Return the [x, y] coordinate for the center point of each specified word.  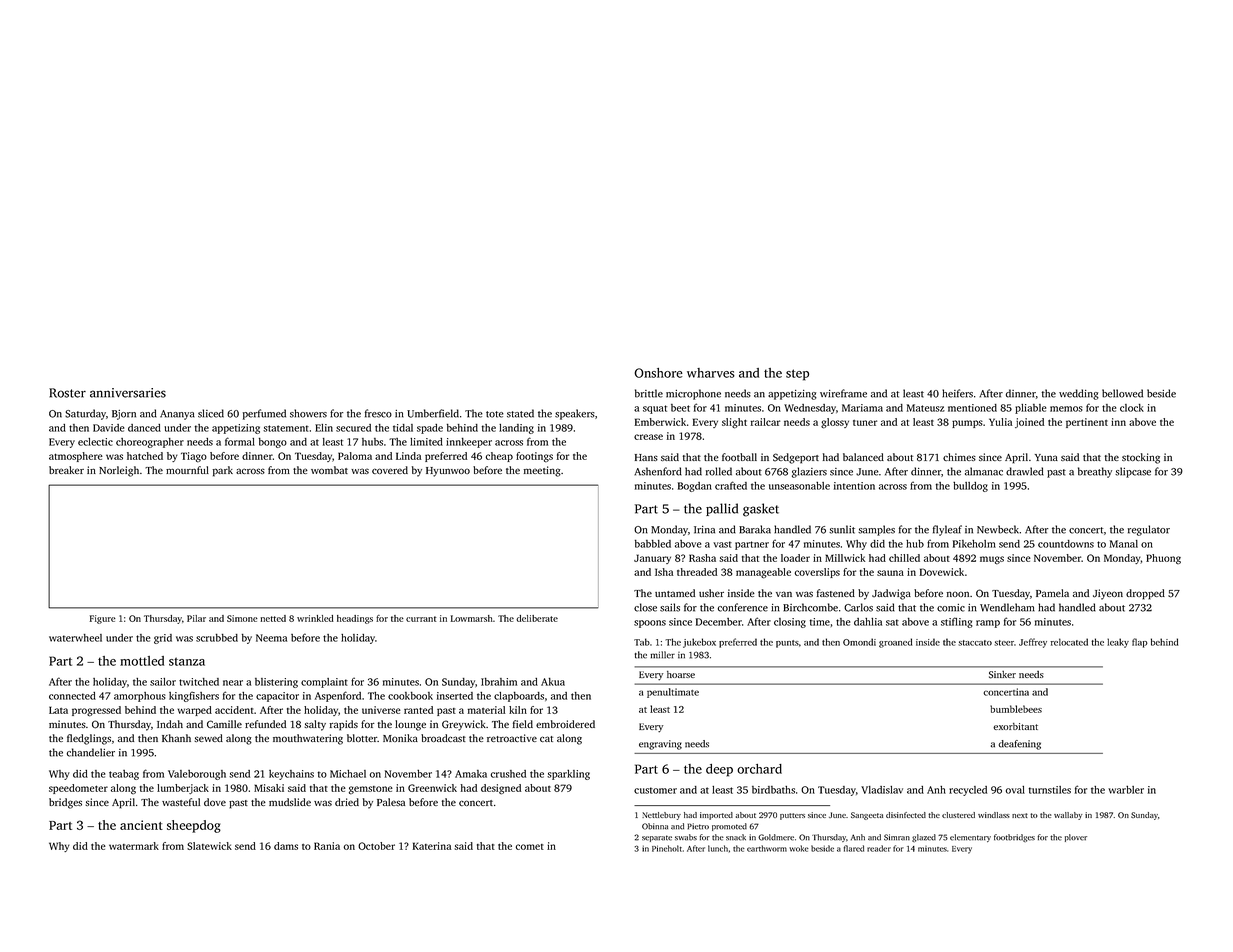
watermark [134, 846]
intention [854, 486]
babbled [653, 544]
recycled [968, 791]
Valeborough [197, 775]
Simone [242, 618]
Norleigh [119, 471]
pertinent [1087, 423]
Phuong [1163, 559]
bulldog [970, 487]
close [645, 607]
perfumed [264, 414]
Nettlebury [661, 816]
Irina [704, 530]
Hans [646, 457]
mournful [187, 470]
